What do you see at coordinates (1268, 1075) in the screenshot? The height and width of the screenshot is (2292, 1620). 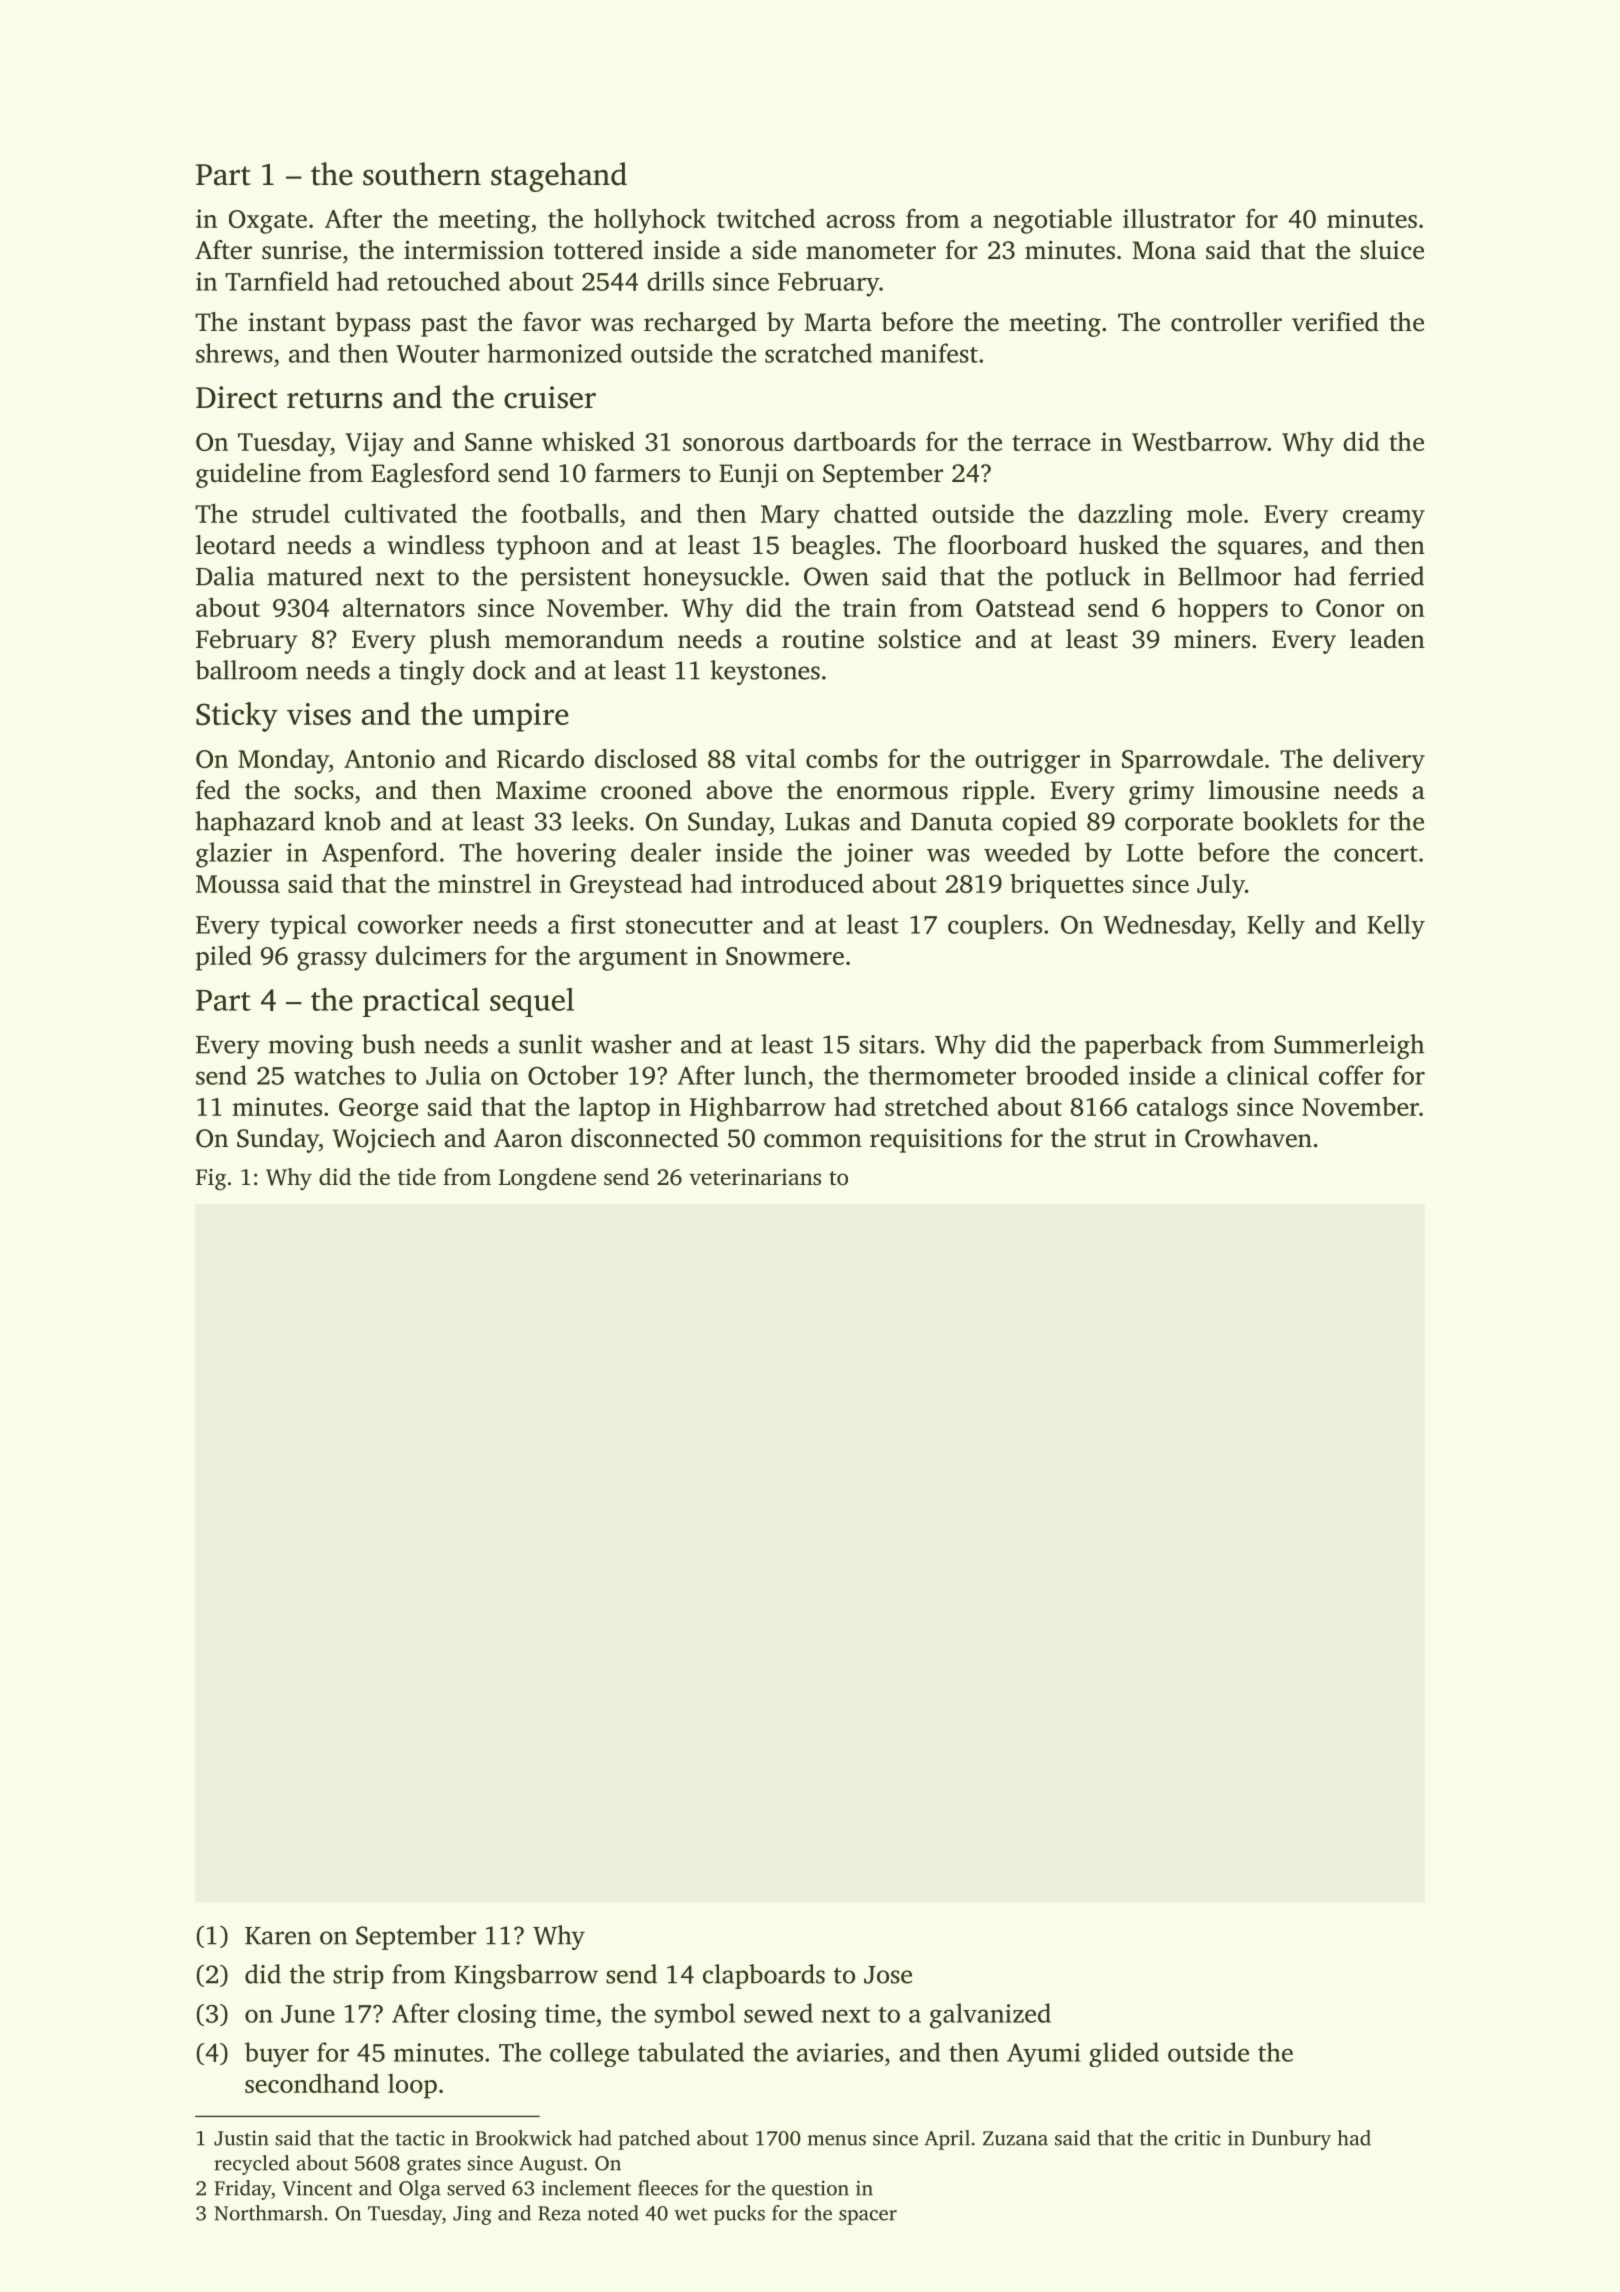 I see `clinical` at bounding box center [1268, 1075].
